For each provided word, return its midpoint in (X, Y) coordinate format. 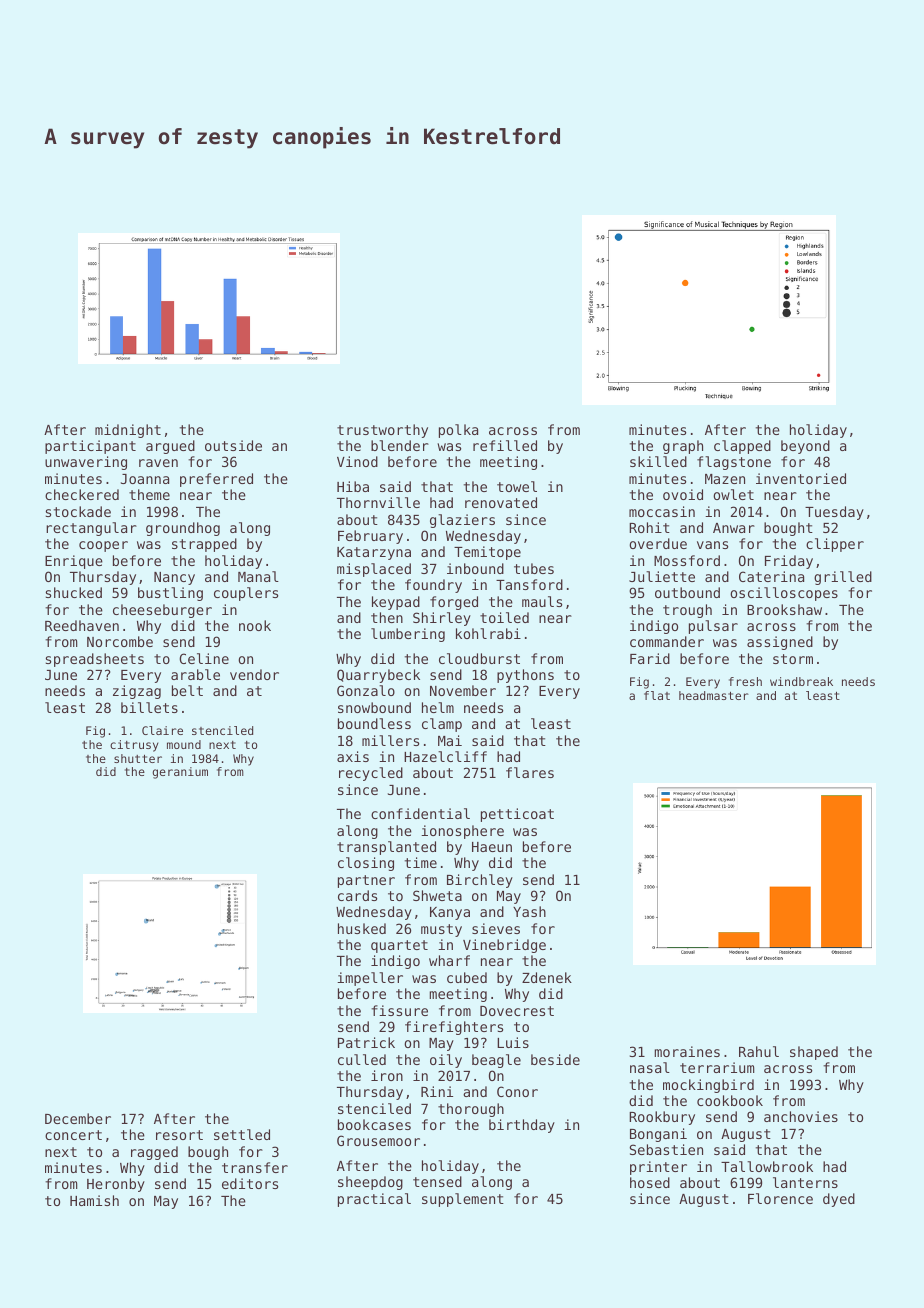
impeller (370, 979)
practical (374, 1200)
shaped (814, 1053)
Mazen (725, 479)
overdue (658, 543)
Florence (780, 1198)
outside (233, 445)
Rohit (649, 527)
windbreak (801, 681)
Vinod (357, 461)
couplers (246, 594)
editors (250, 1183)
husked (362, 928)
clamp (442, 725)
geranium (180, 773)
